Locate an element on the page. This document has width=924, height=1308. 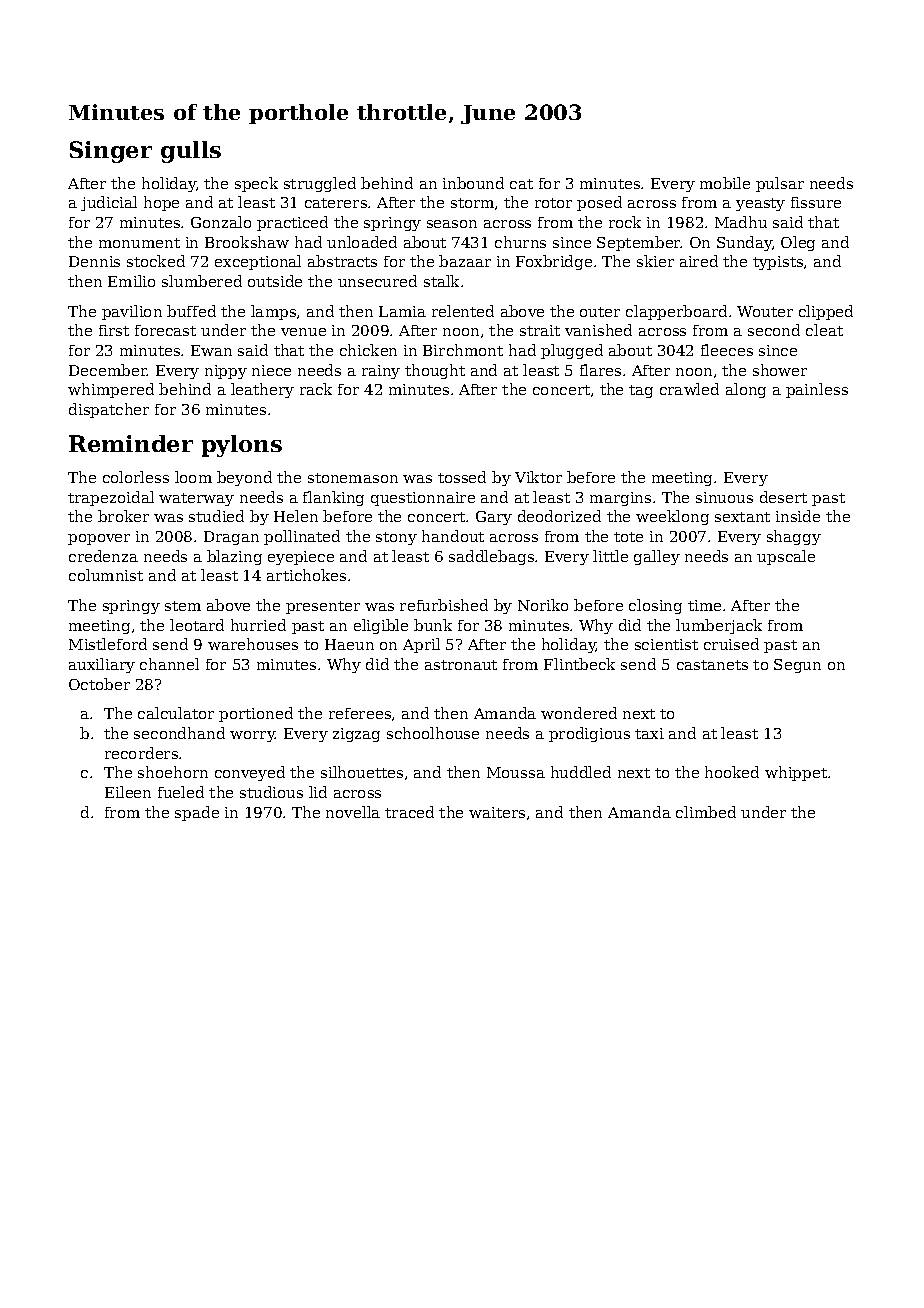
pulsar is located at coordinates (780, 184).
